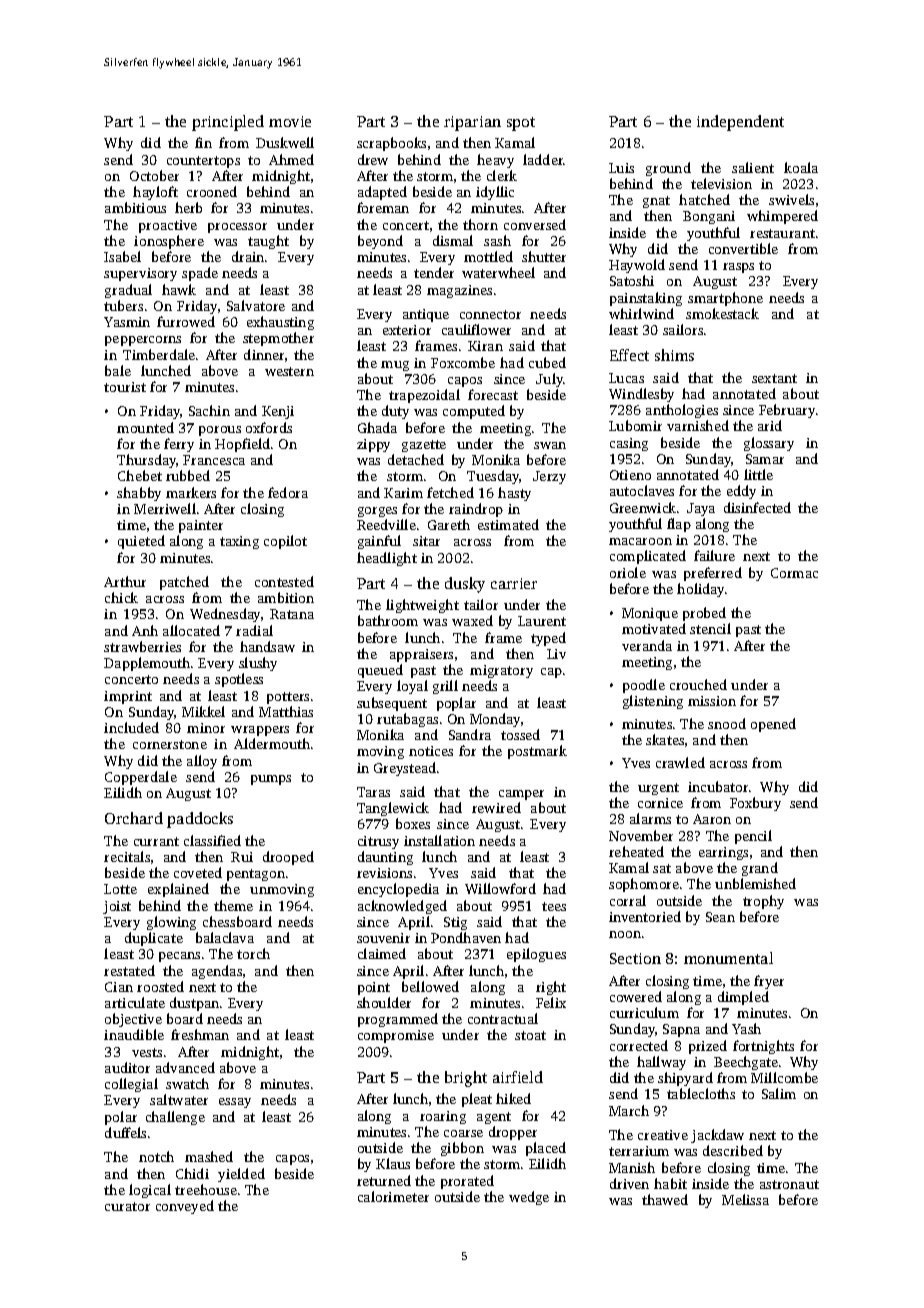  What do you see at coordinates (682, 411) in the screenshot?
I see `anthologies` at bounding box center [682, 411].
